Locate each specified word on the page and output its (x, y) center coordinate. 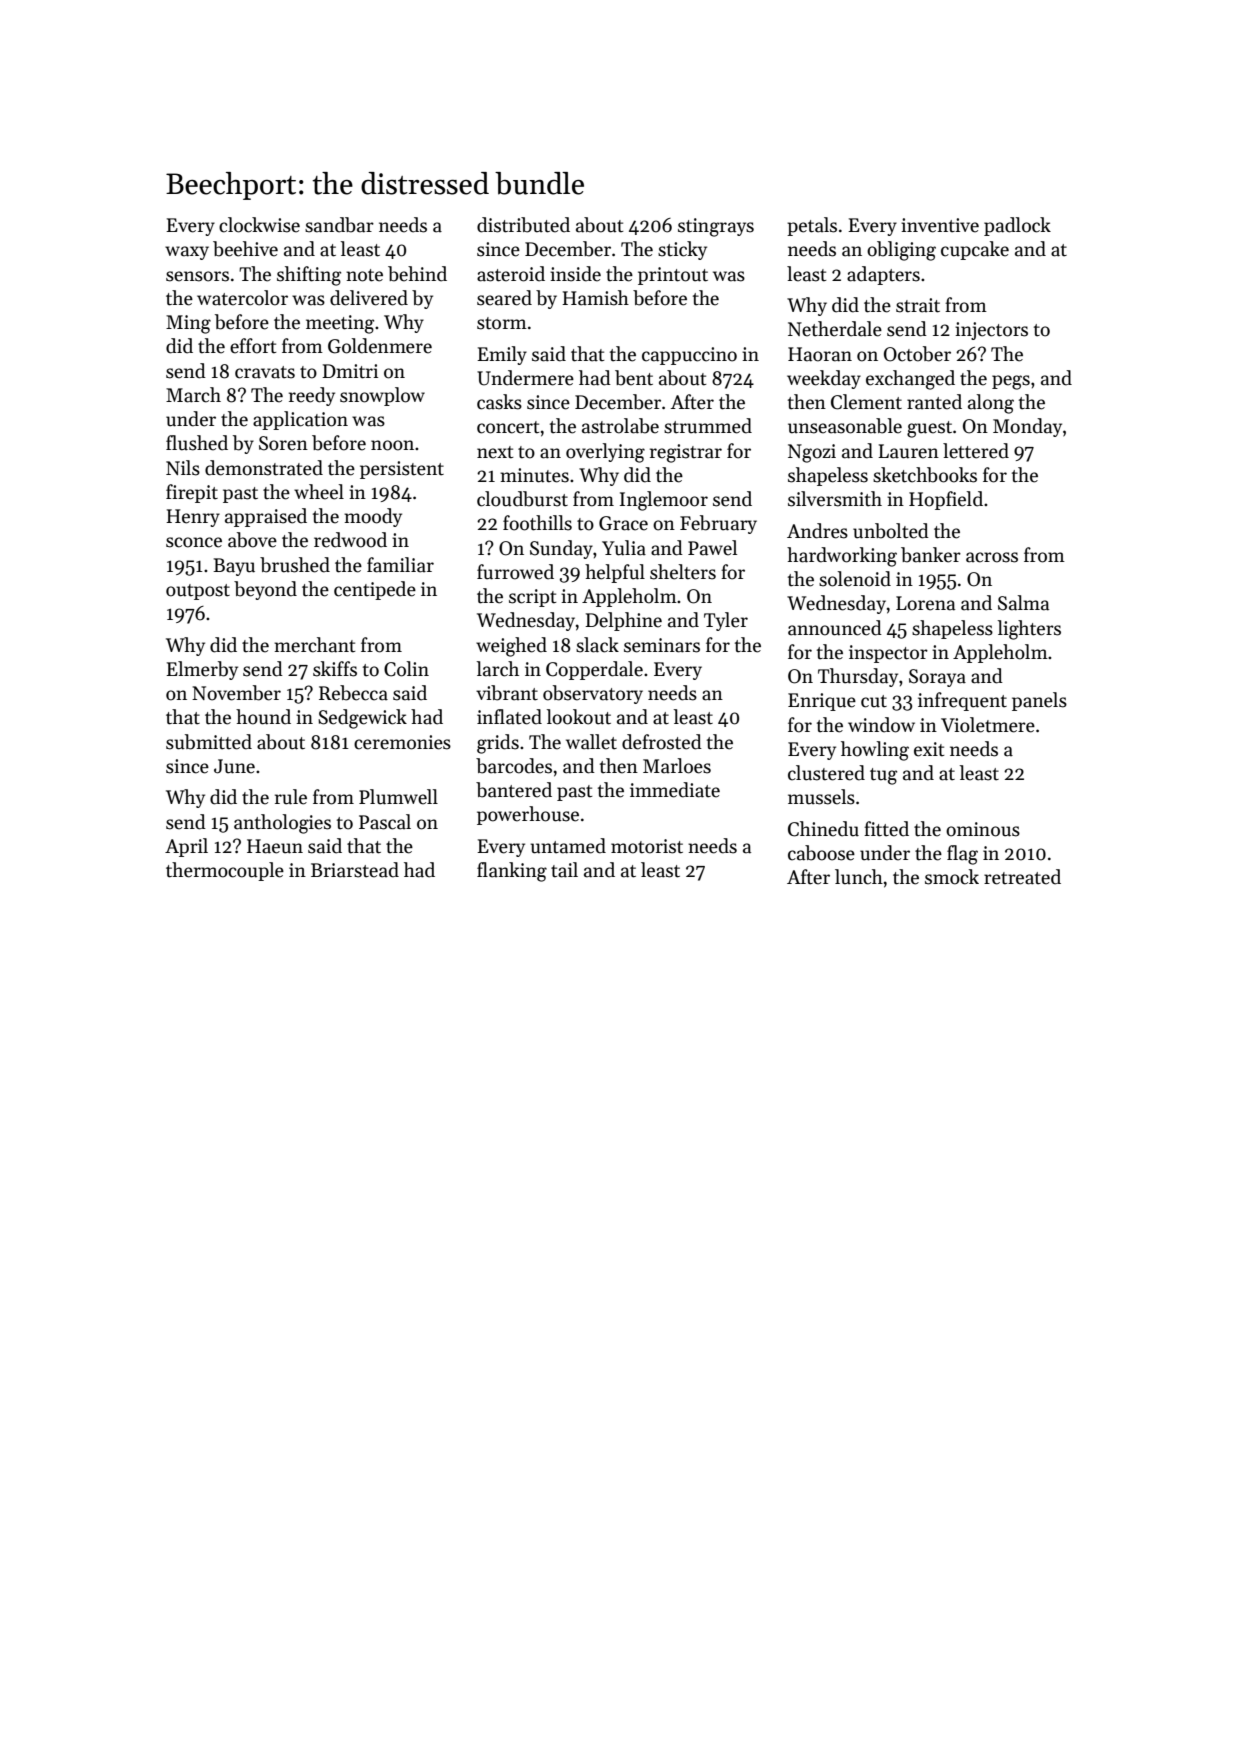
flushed (197, 443)
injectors (991, 331)
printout (673, 276)
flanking (512, 872)
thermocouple (225, 871)
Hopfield (946, 500)
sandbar (339, 225)
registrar (686, 453)
